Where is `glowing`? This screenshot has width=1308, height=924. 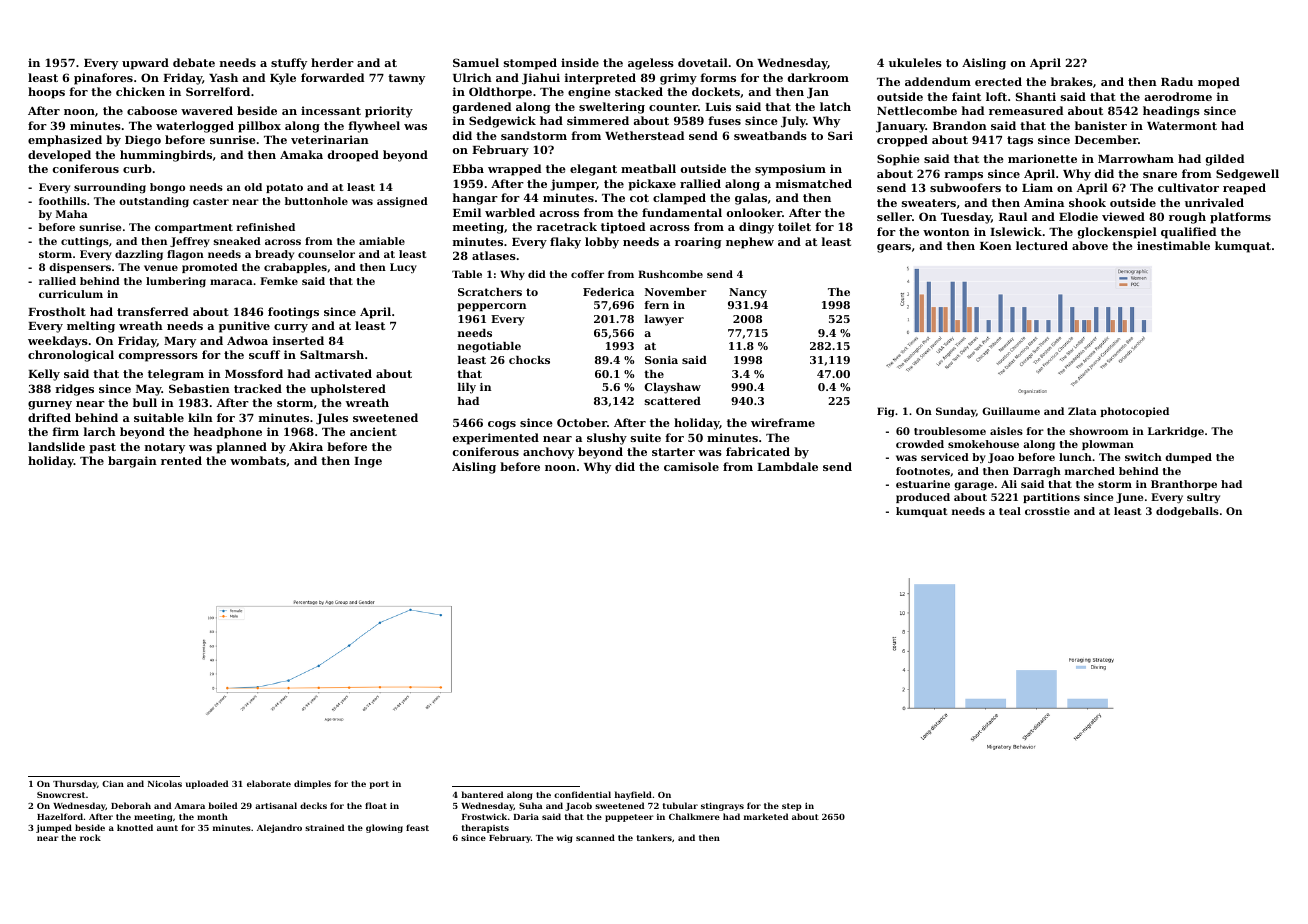
glowing is located at coordinates (384, 828).
